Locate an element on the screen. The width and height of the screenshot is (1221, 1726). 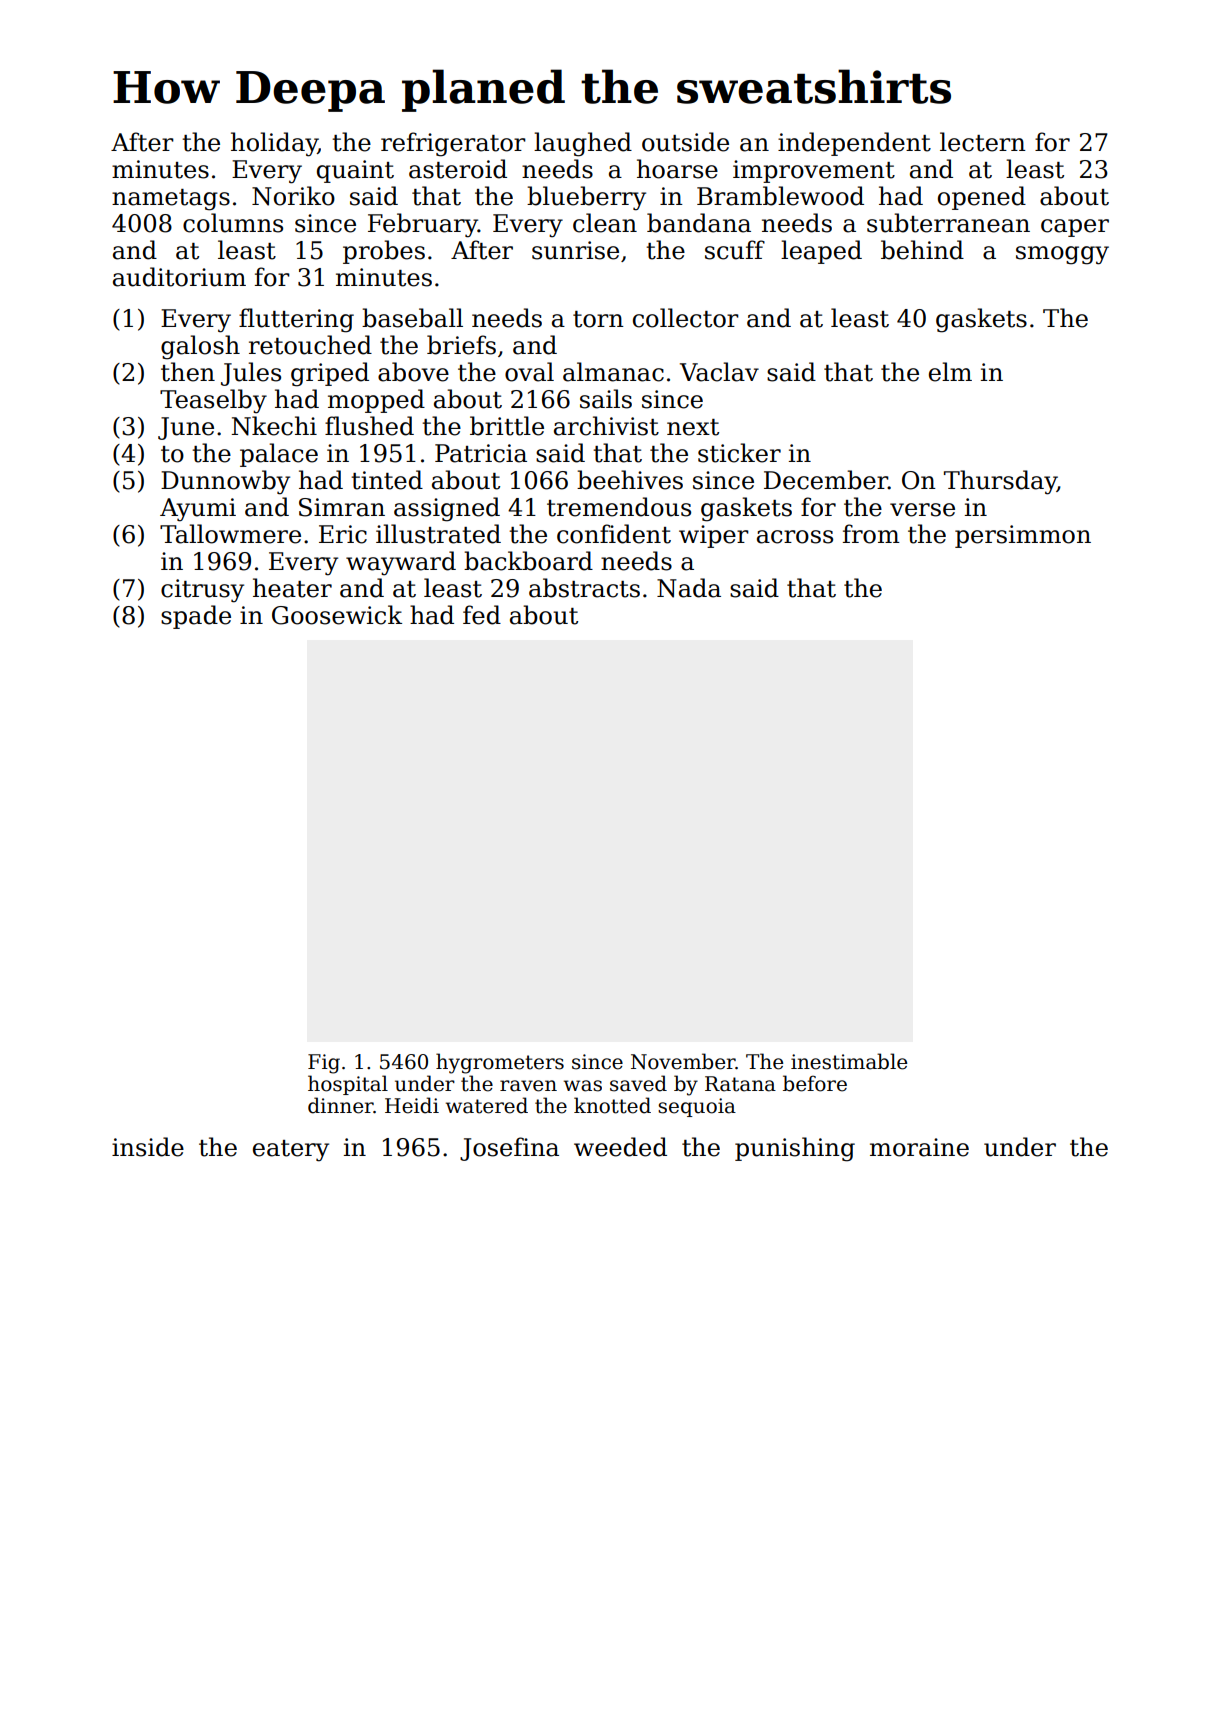
persimmon is located at coordinates (1023, 536).
